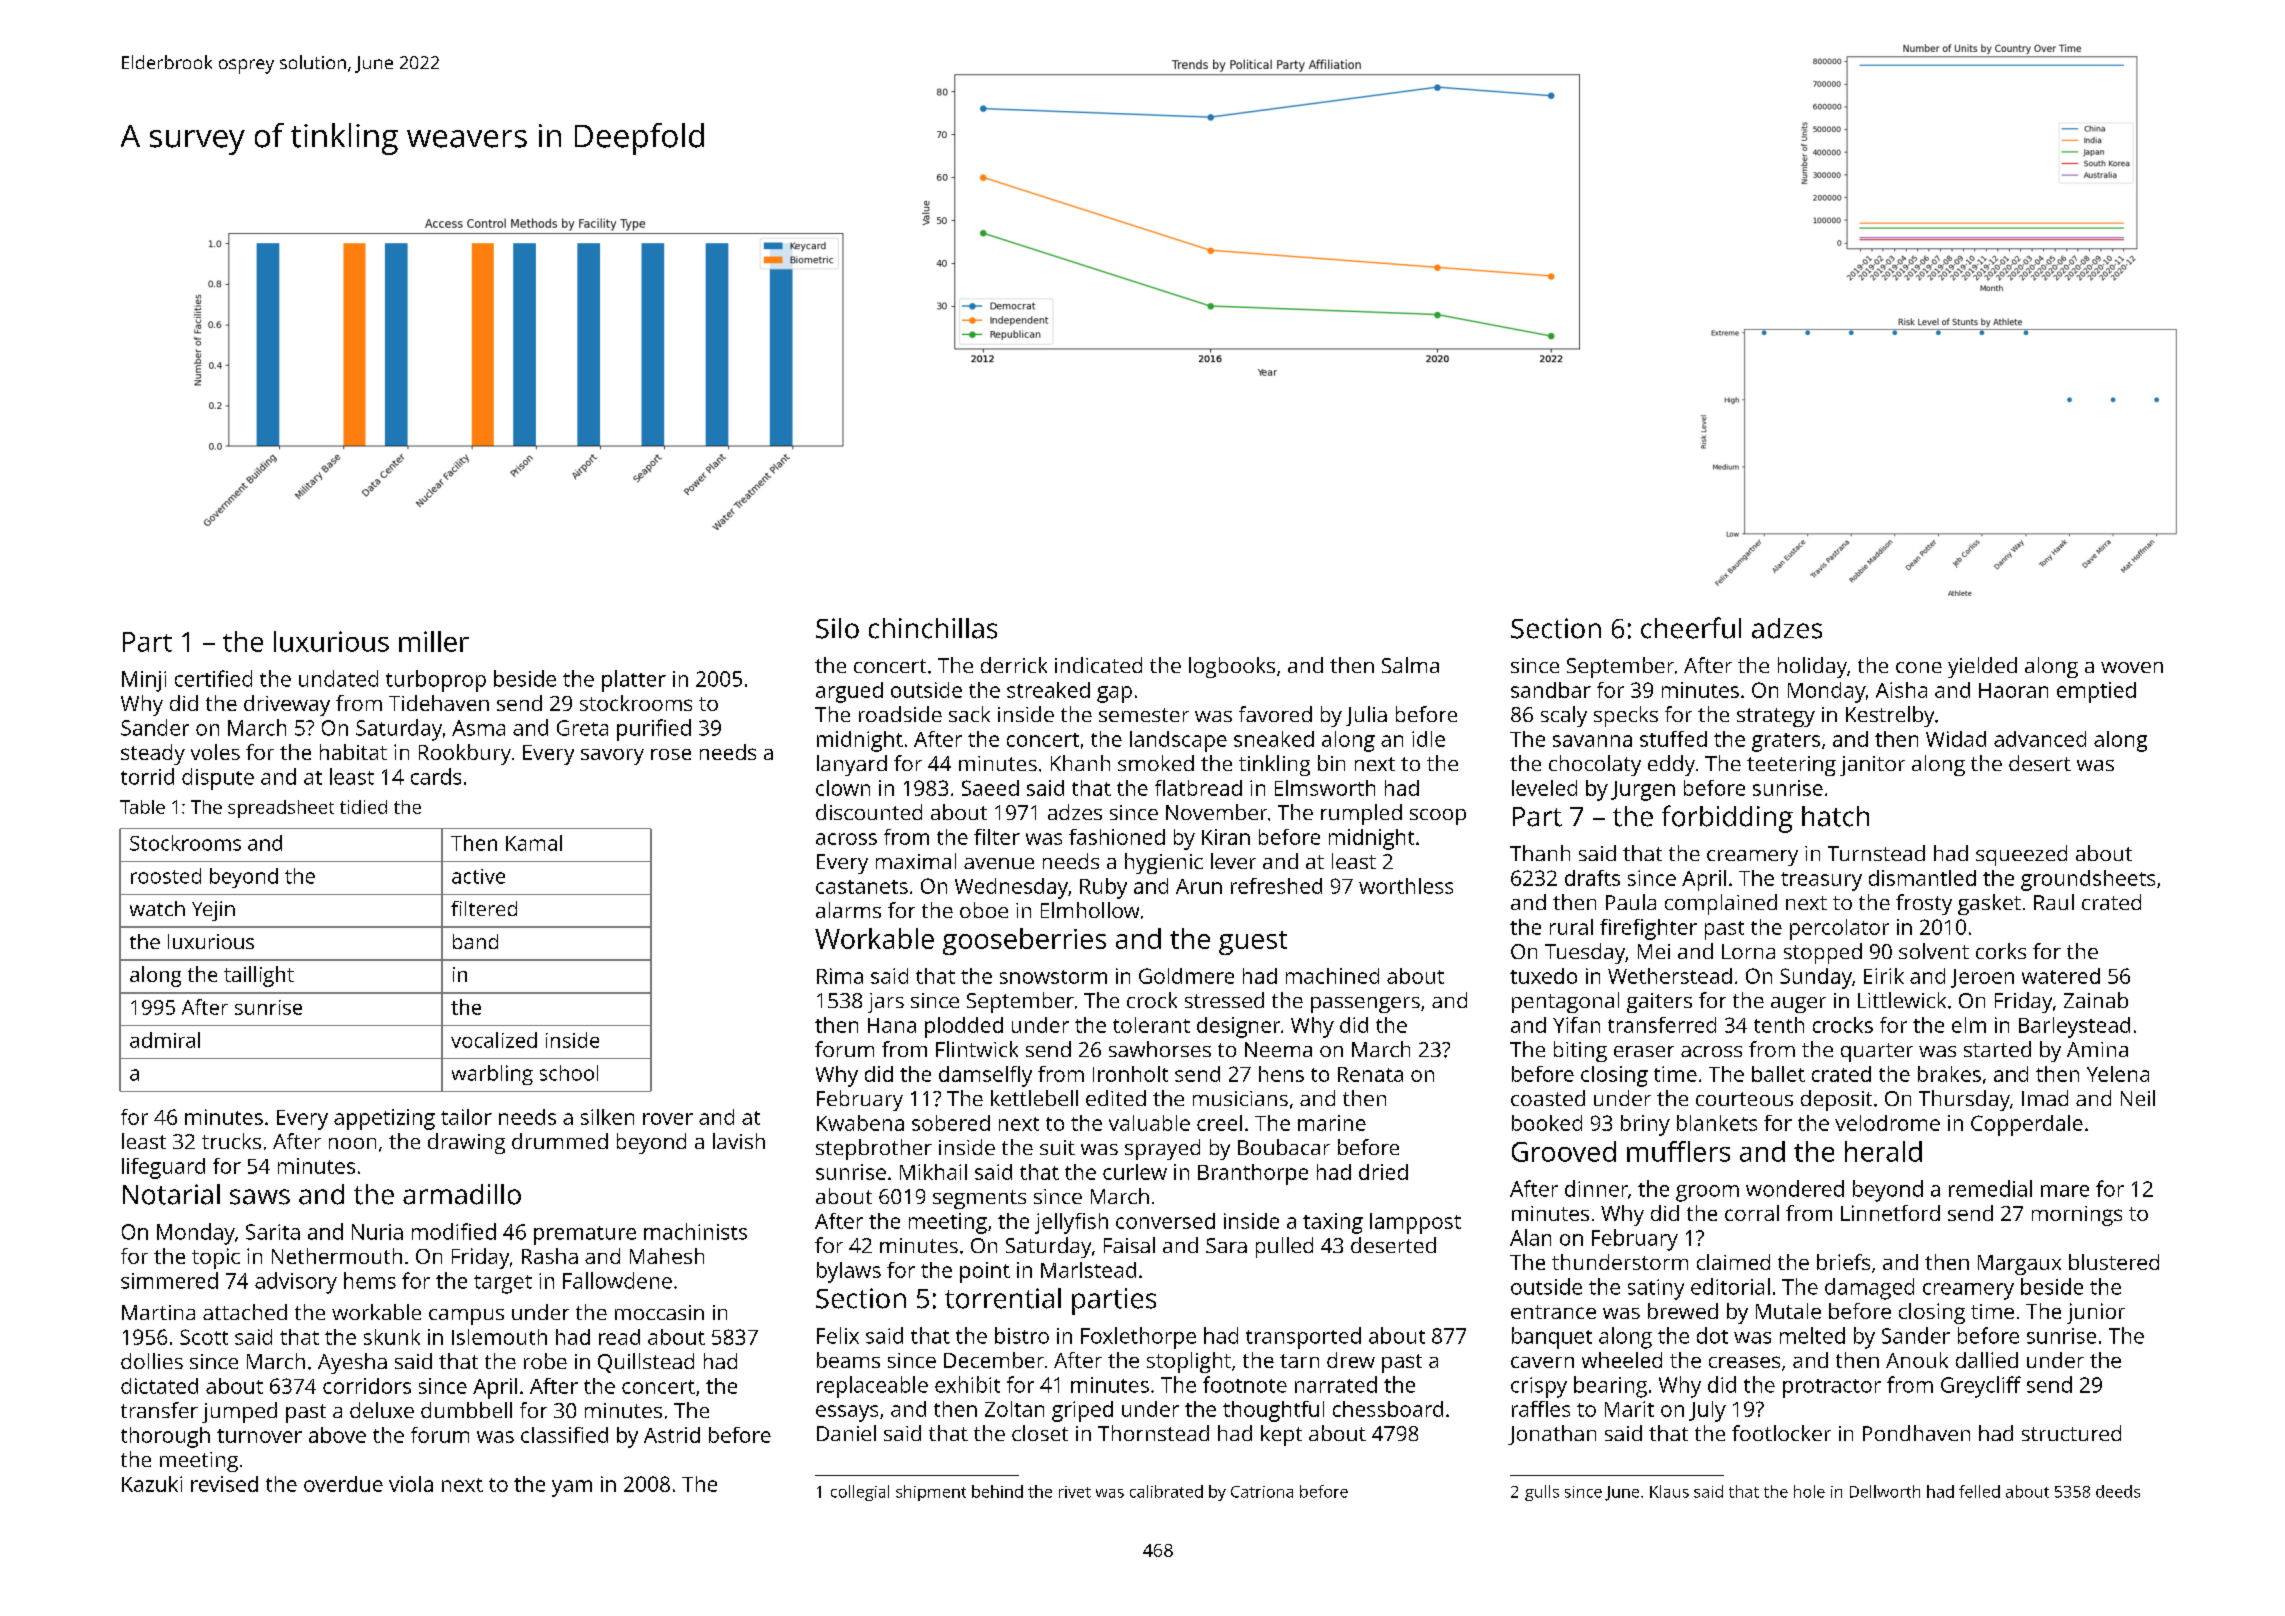  Describe the element at coordinates (1336, 1384) in the image. I see `narrated` at that location.
